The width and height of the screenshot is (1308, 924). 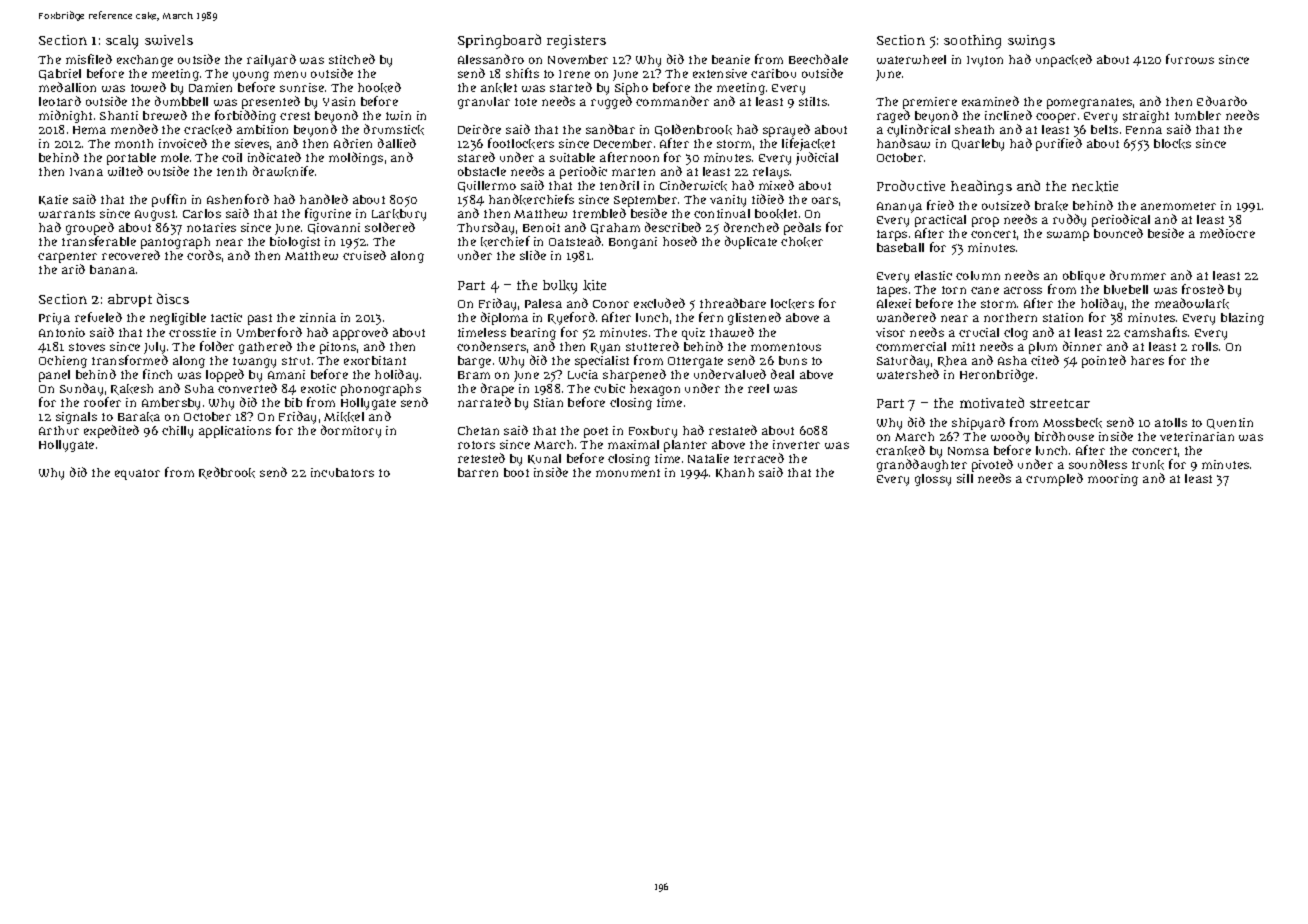 I want to click on bulky, so click(x=560, y=287).
